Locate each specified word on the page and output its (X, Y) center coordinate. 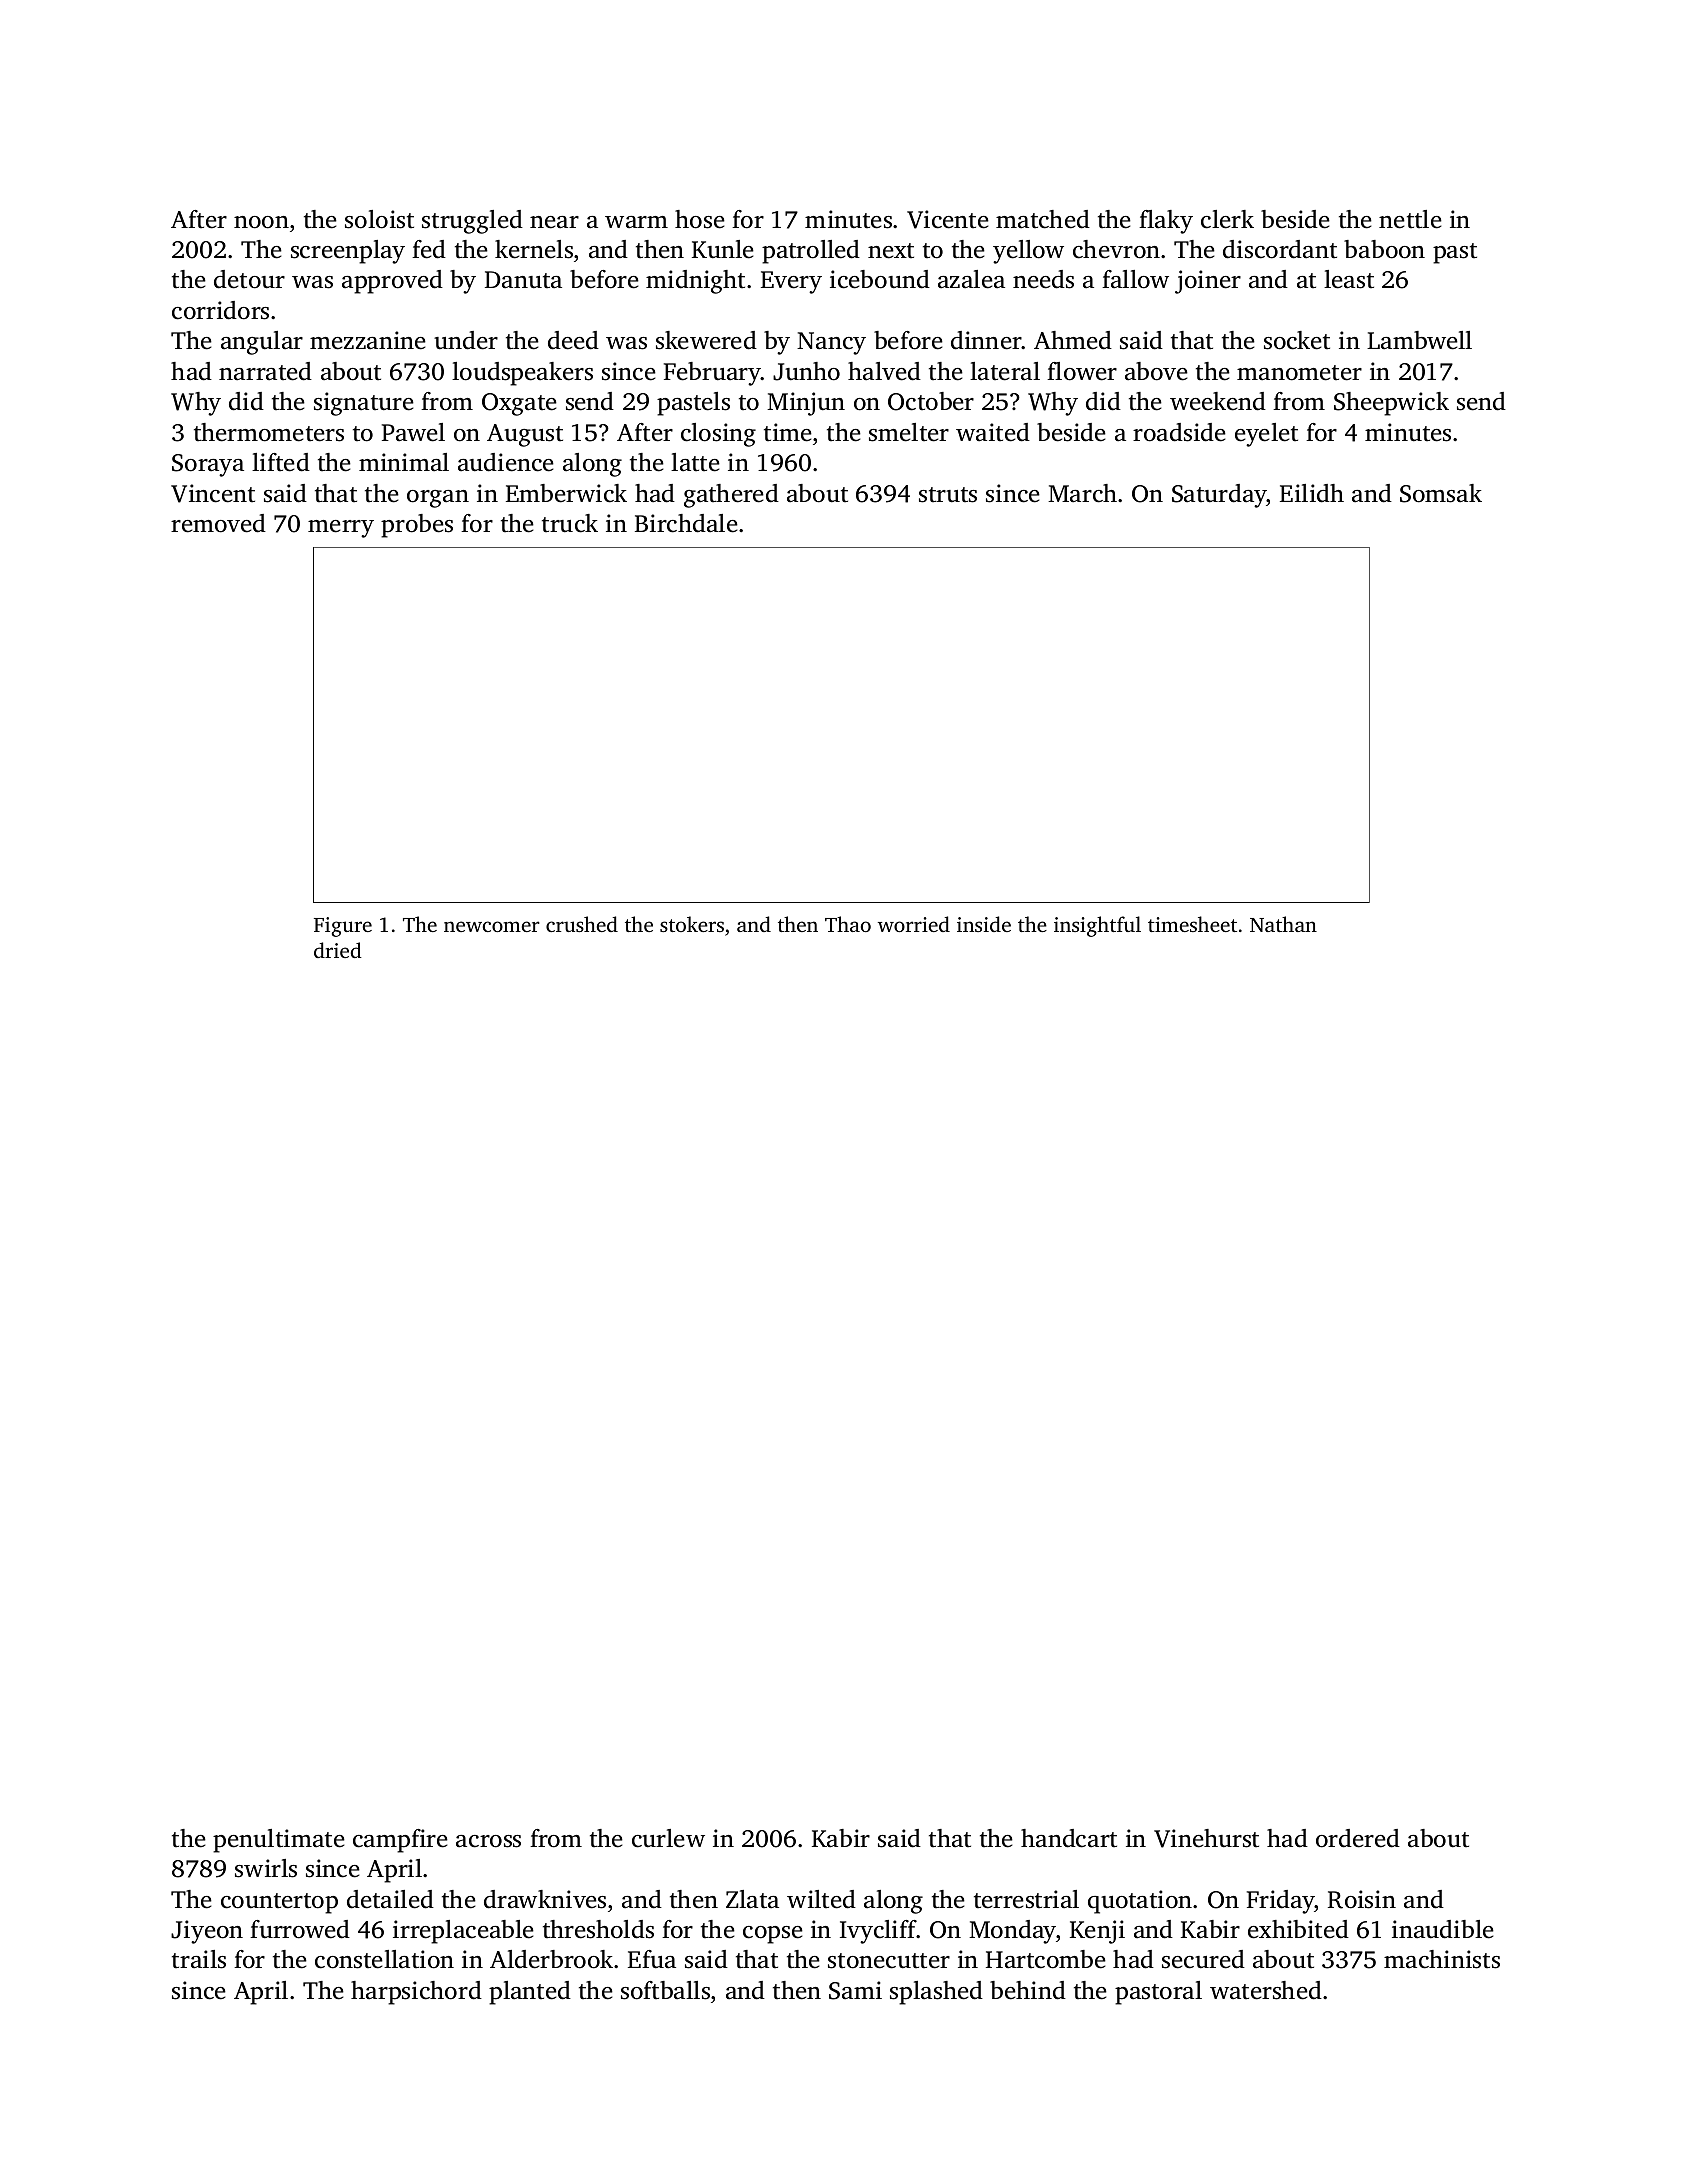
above (1156, 371)
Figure (343, 927)
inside (984, 924)
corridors (220, 310)
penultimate (279, 1841)
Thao (848, 924)
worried (914, 924)
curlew (668, 1838)
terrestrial (1026, 1899)
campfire (400, 1841)
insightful (1097, 926)
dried (338, 950)
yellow (1028, 252)
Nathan (1283, 924)
